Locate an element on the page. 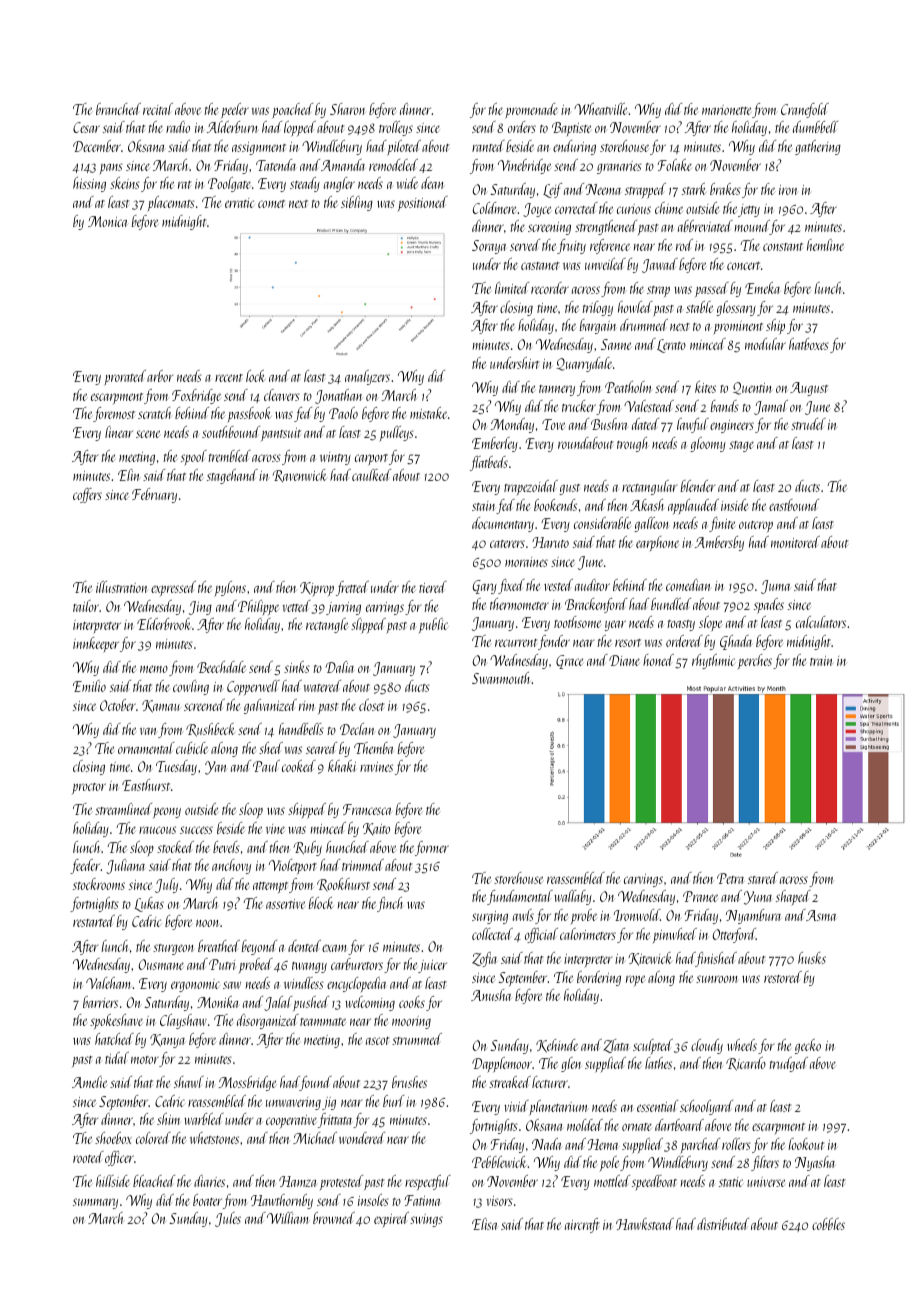  Elin is located at coordinates (128, 475).
